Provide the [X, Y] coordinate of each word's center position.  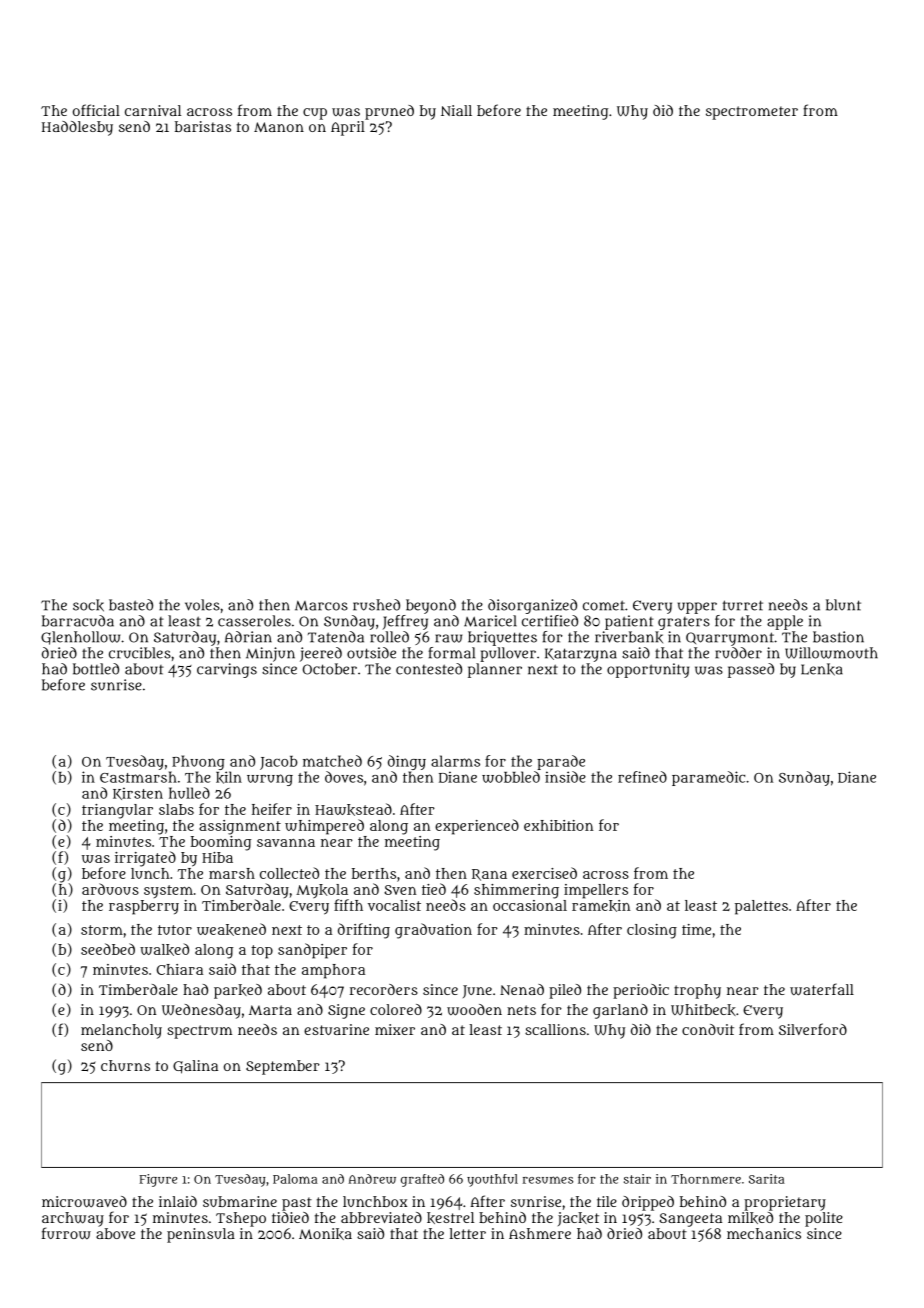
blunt [843, 605]
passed [751, 670]
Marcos [321, 605]
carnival [153, 110]
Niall [456, 110]
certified [550, 621]
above [115, 1233]
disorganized [532, 606]
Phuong [198, 762]
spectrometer [752, 113]
